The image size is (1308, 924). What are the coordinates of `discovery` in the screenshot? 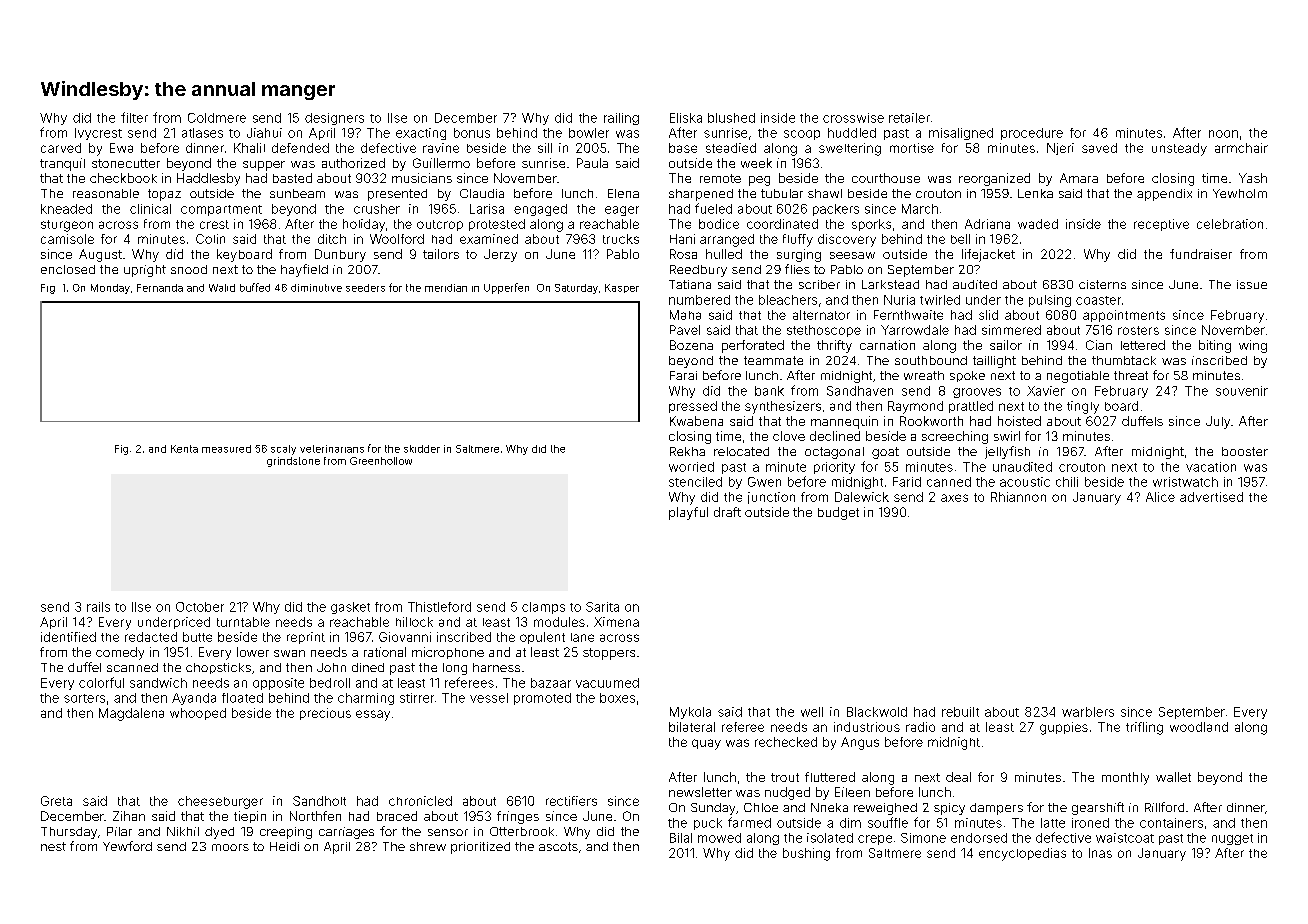 It's located at (847, 240).
